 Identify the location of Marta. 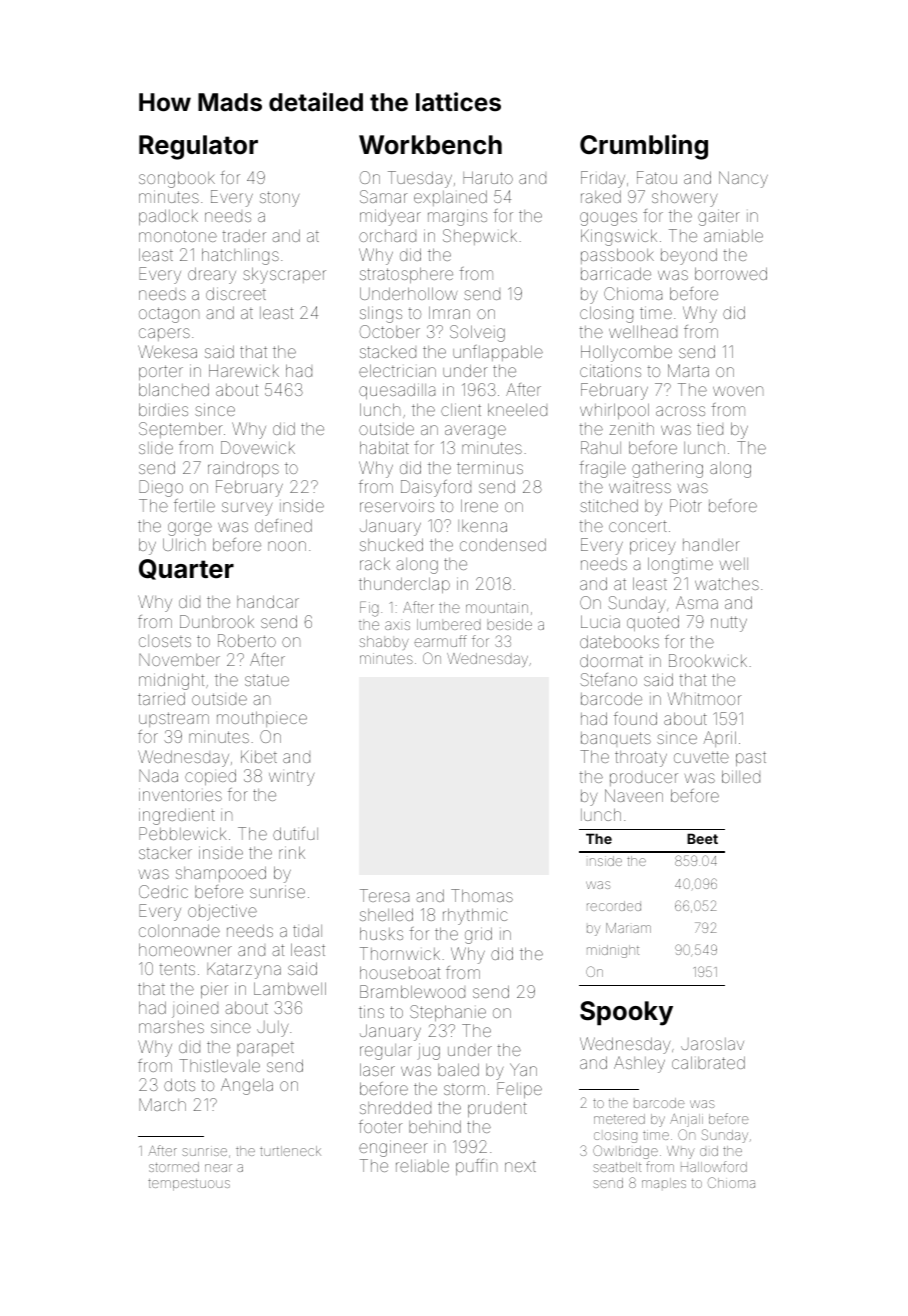
(688, 370).
